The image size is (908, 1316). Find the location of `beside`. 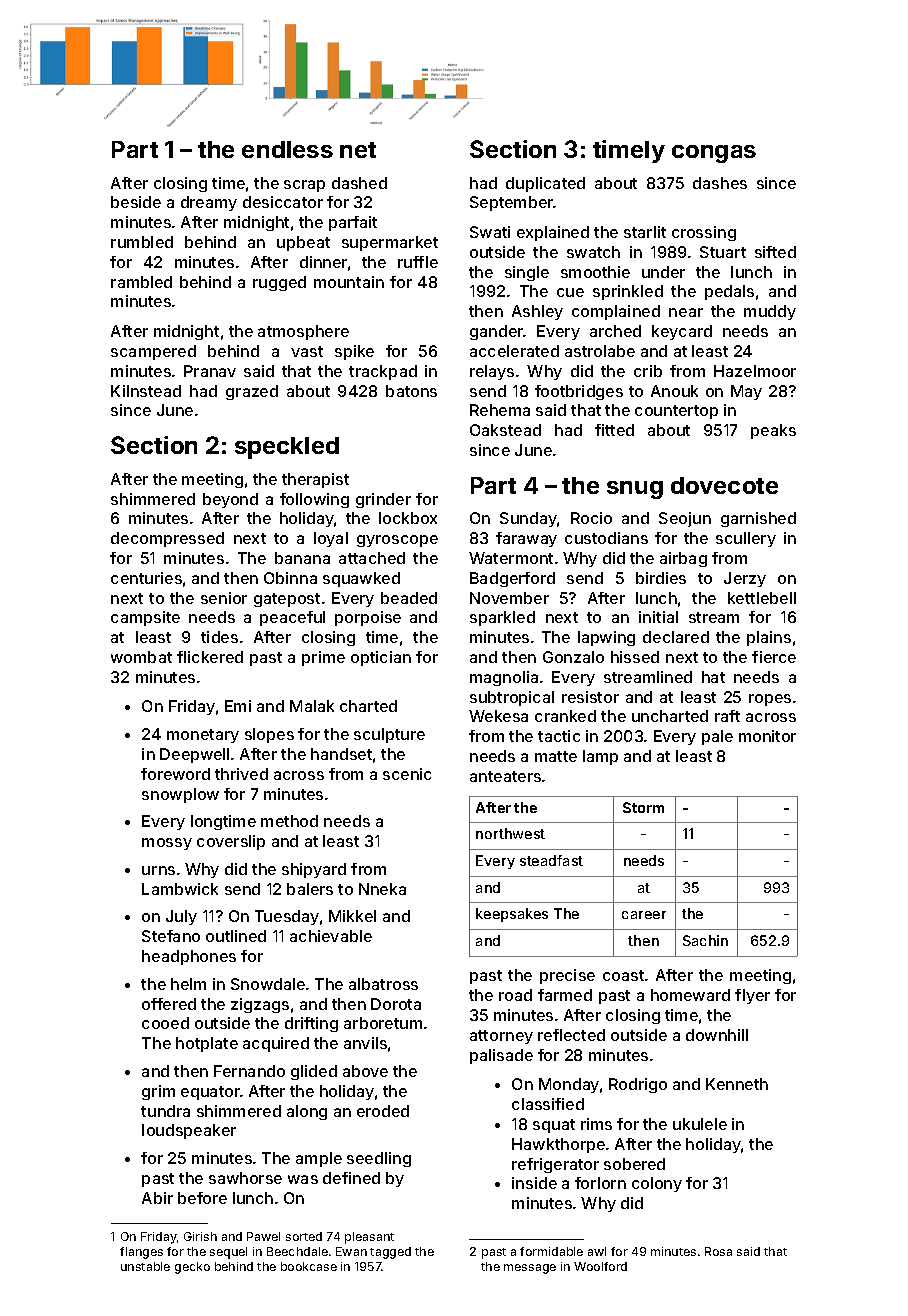

beside is located at coordinates (136, 202).
